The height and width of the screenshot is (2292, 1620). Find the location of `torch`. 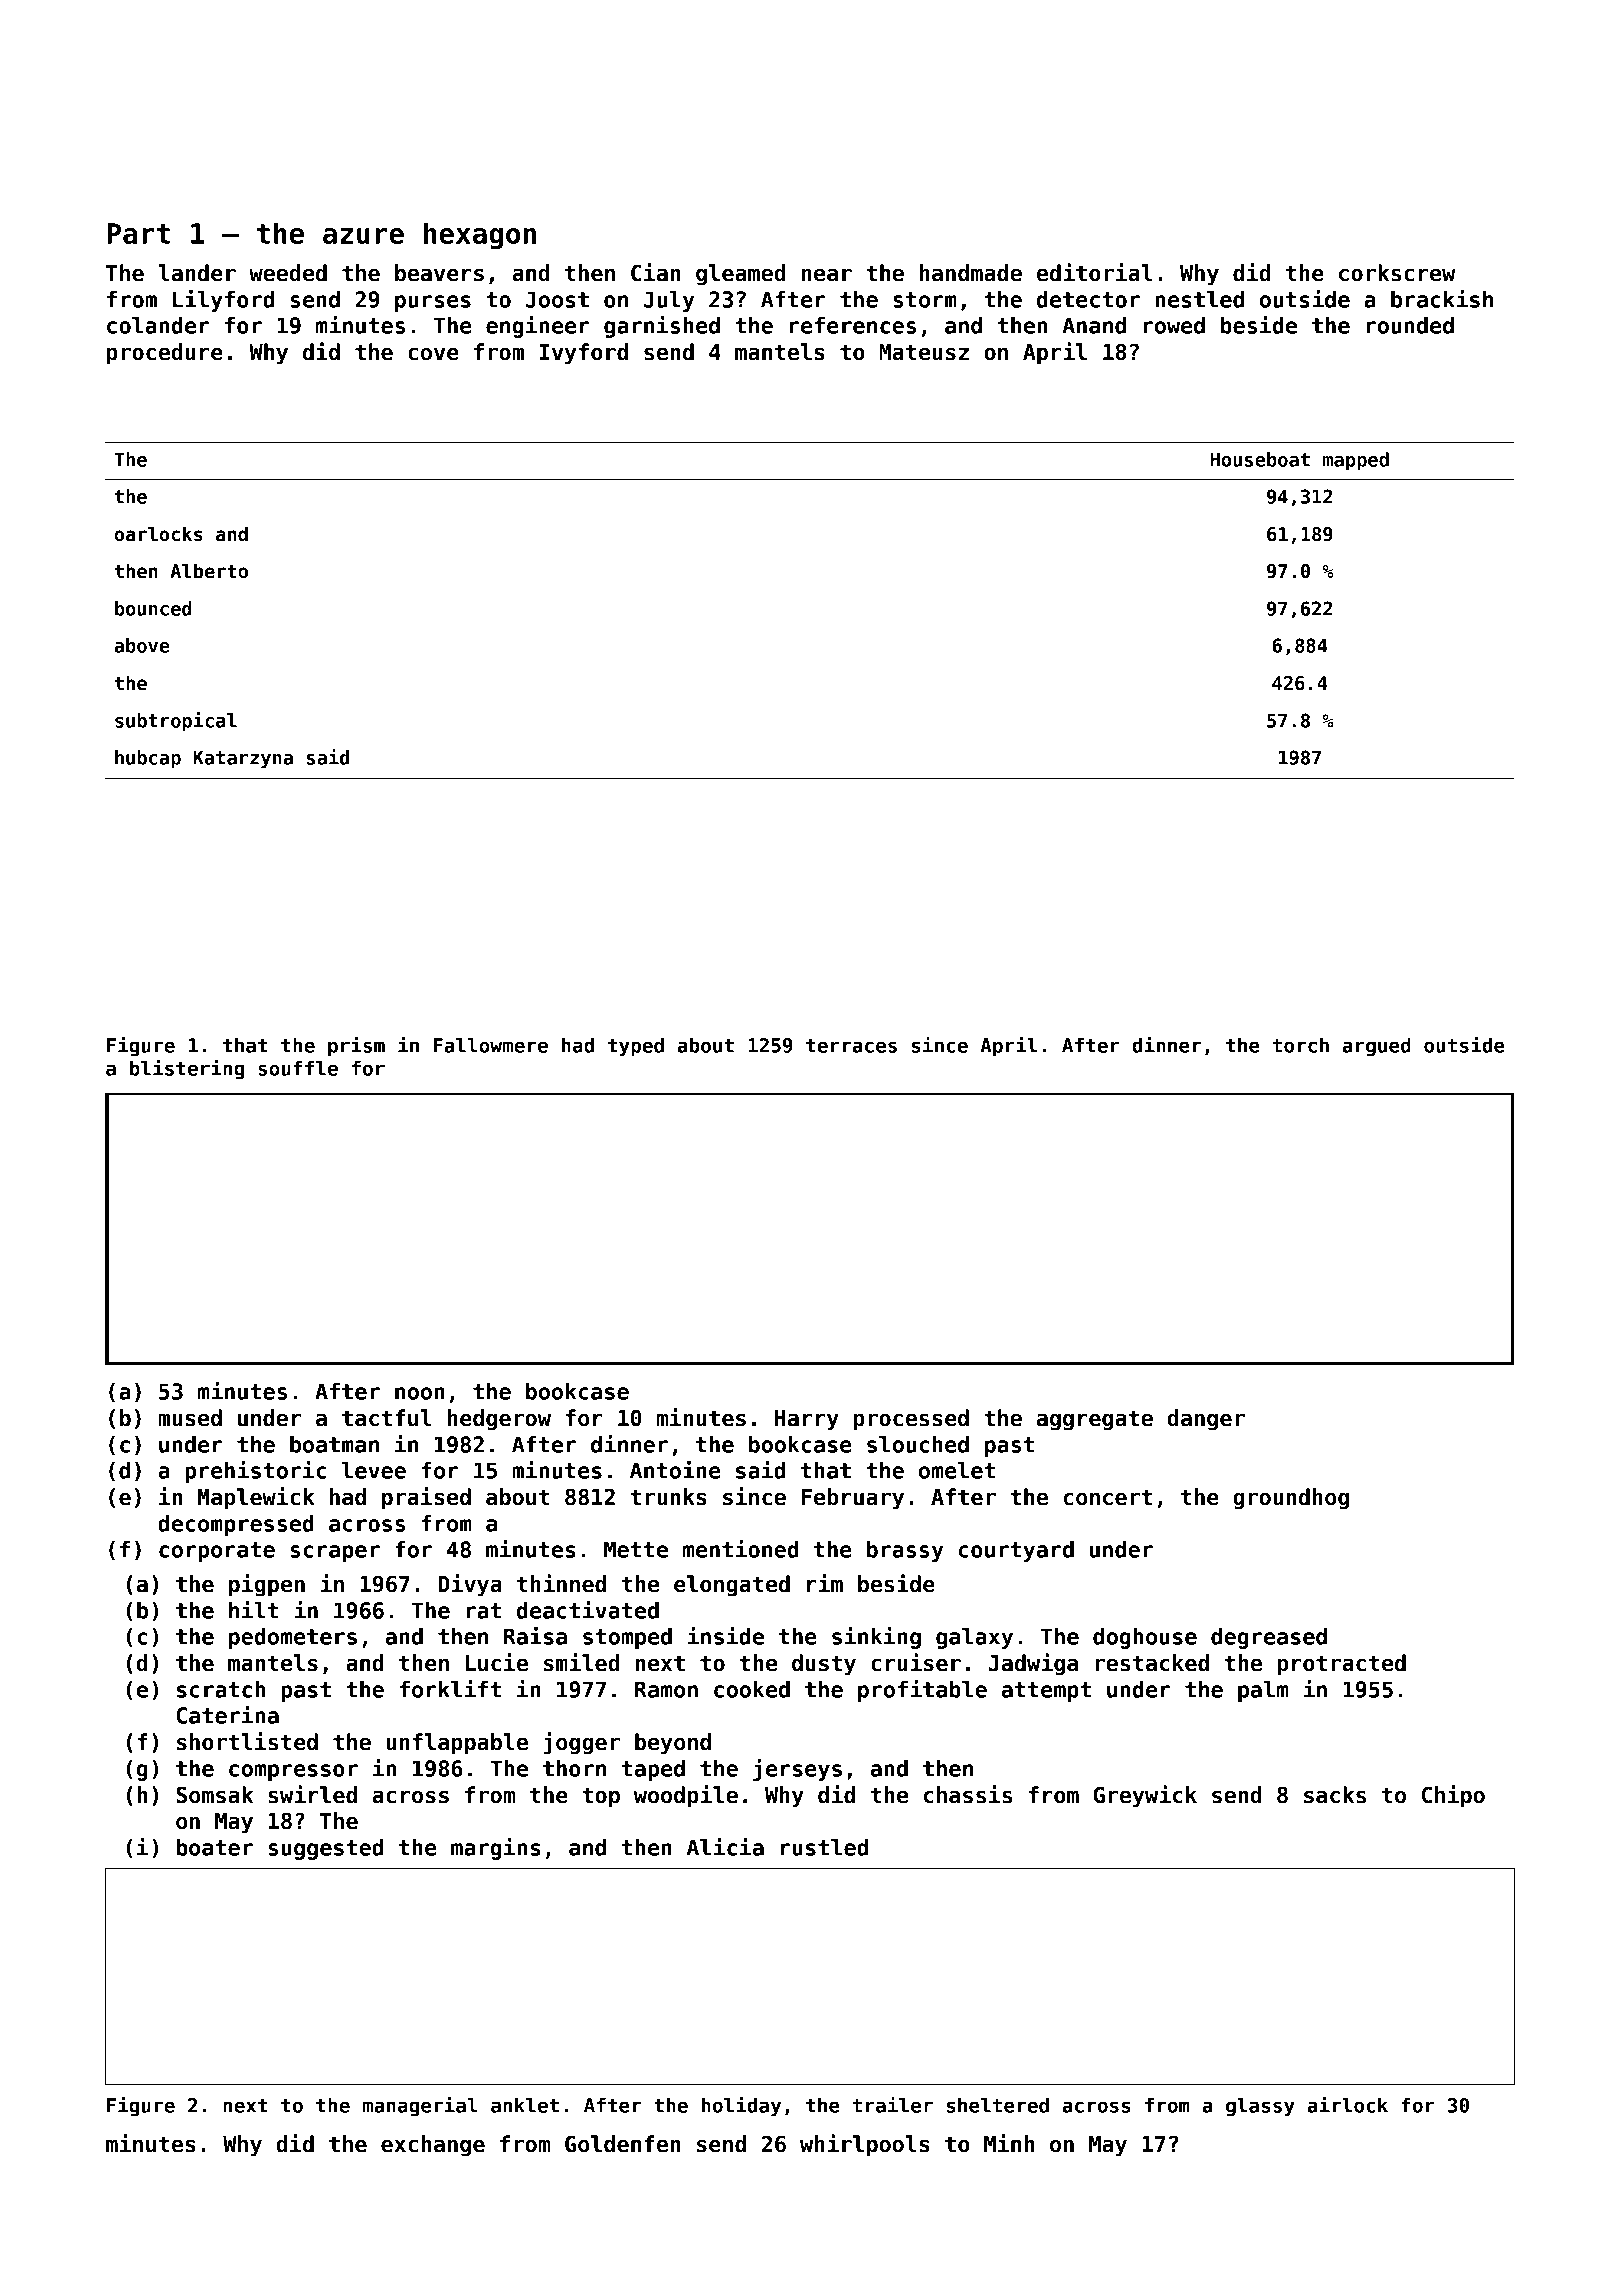

torch is located at coordinates (1301, 1045).
